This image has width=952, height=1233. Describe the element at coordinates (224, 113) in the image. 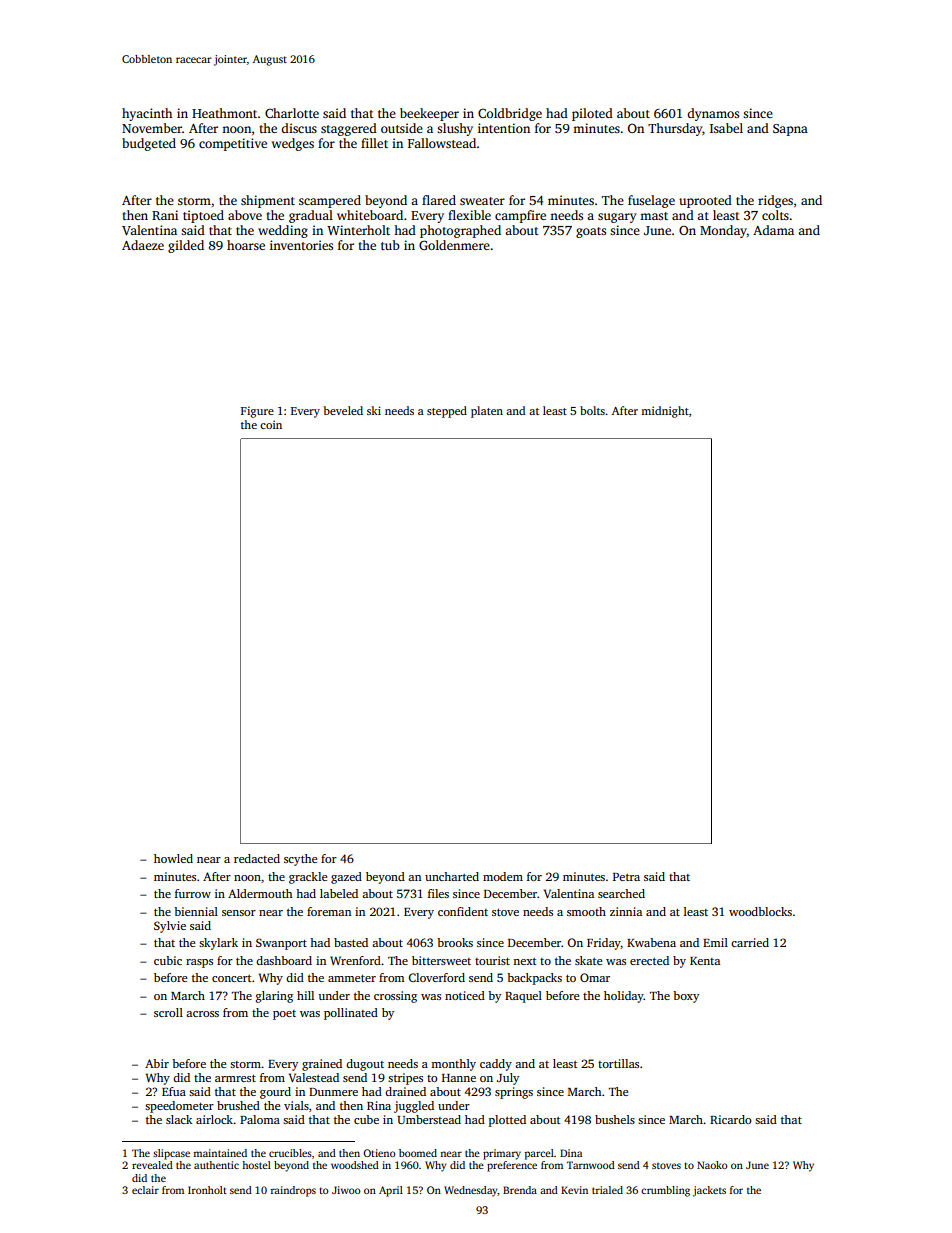

I see `Heathmont` at that location.
